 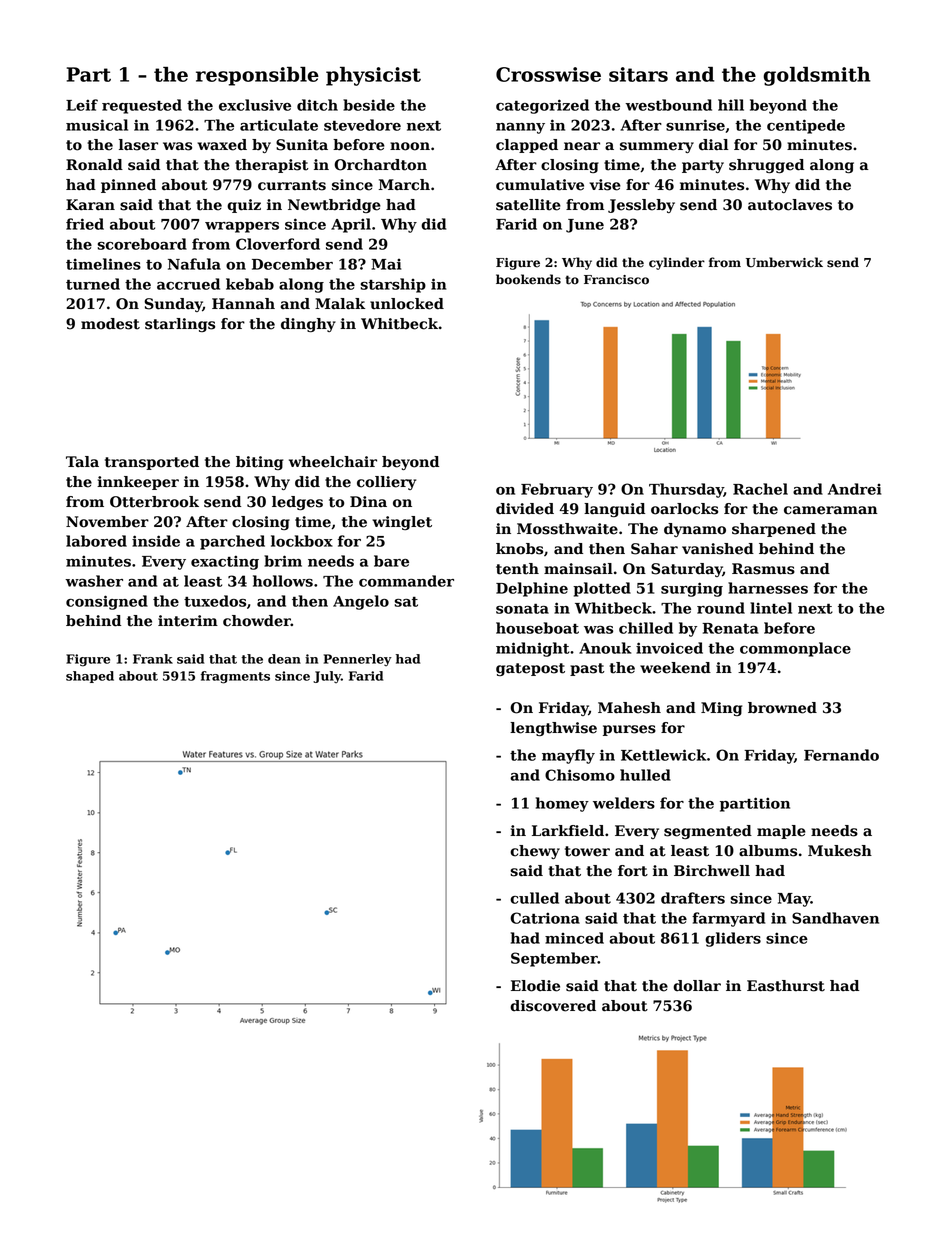 I want to click on oarlocks, so click(x=684, y=509).
